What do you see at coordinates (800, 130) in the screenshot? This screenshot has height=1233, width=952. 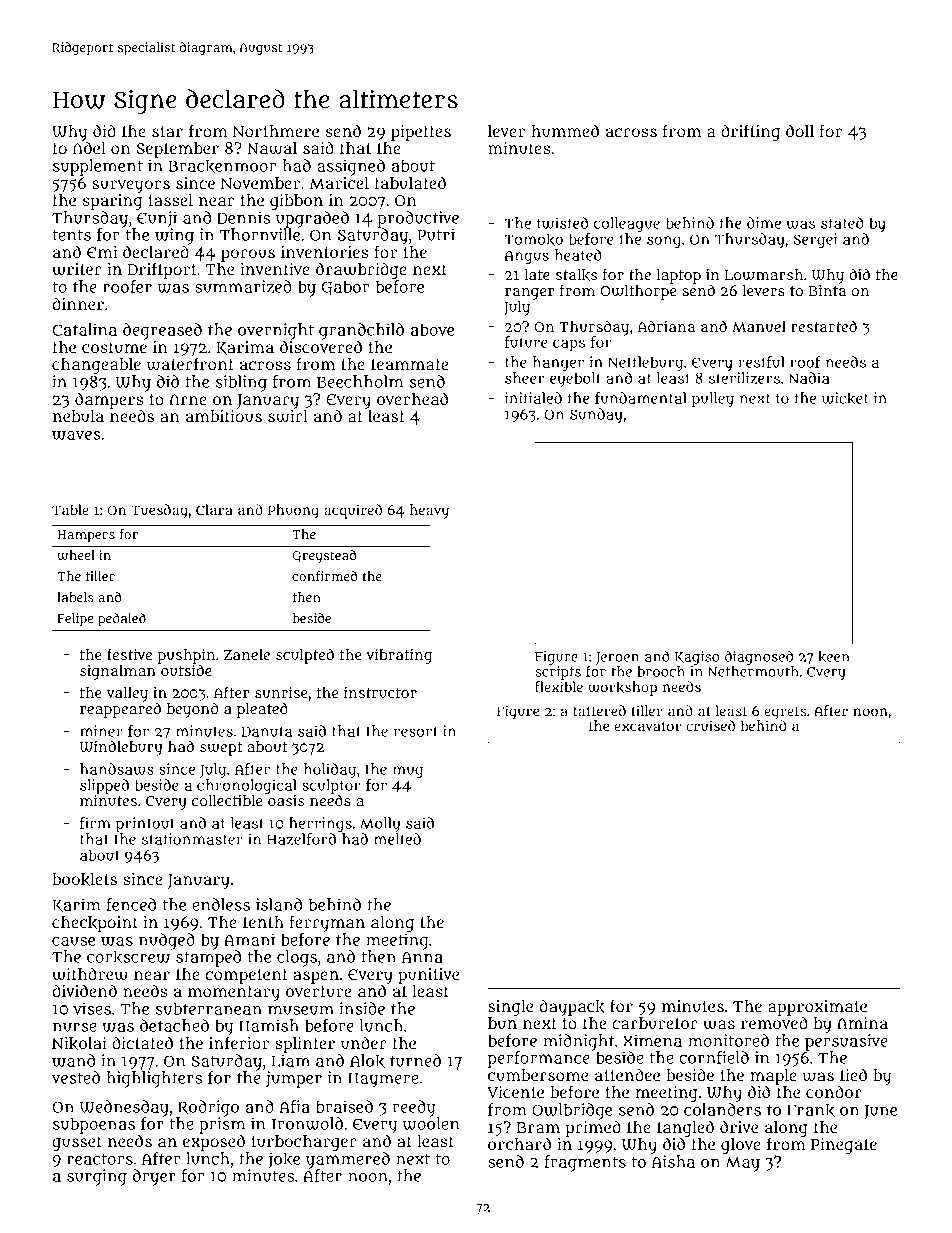 I see `doll` at bounding box center [800, 130].
